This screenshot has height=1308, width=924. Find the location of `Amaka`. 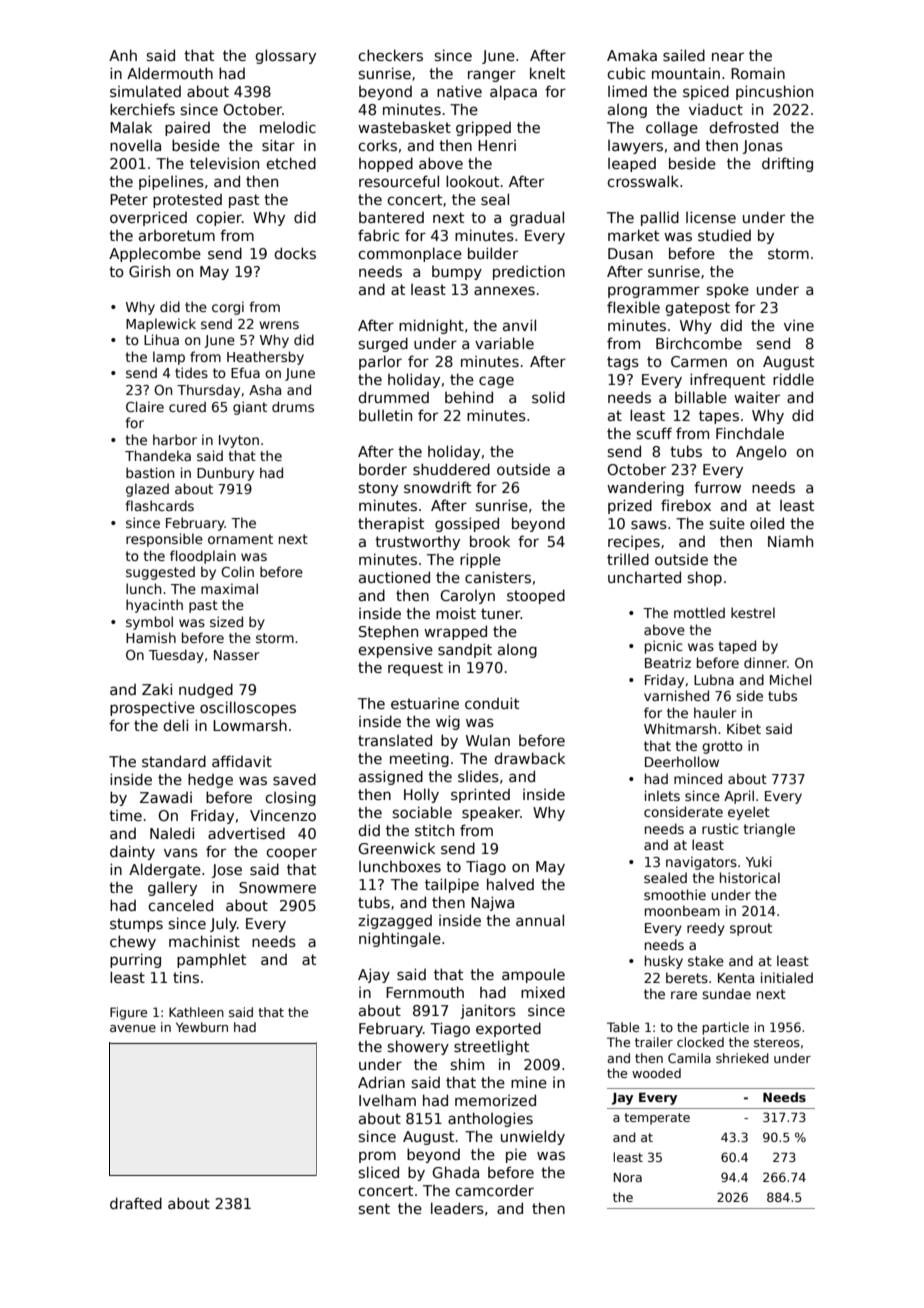

Amaka is located at coordinates (632, 55).
